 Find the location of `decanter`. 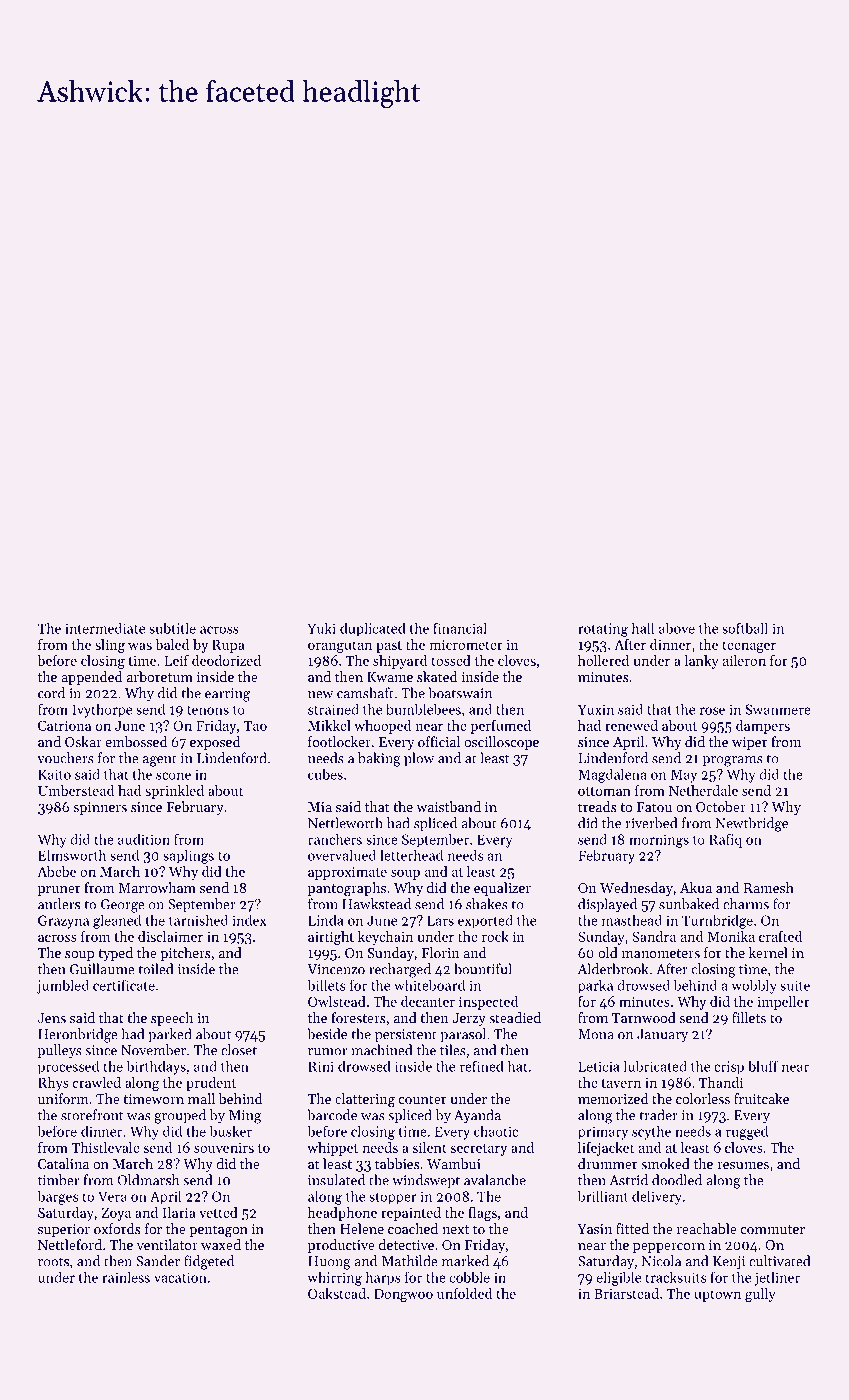

decanter is located at coordinates (428, 1001).
